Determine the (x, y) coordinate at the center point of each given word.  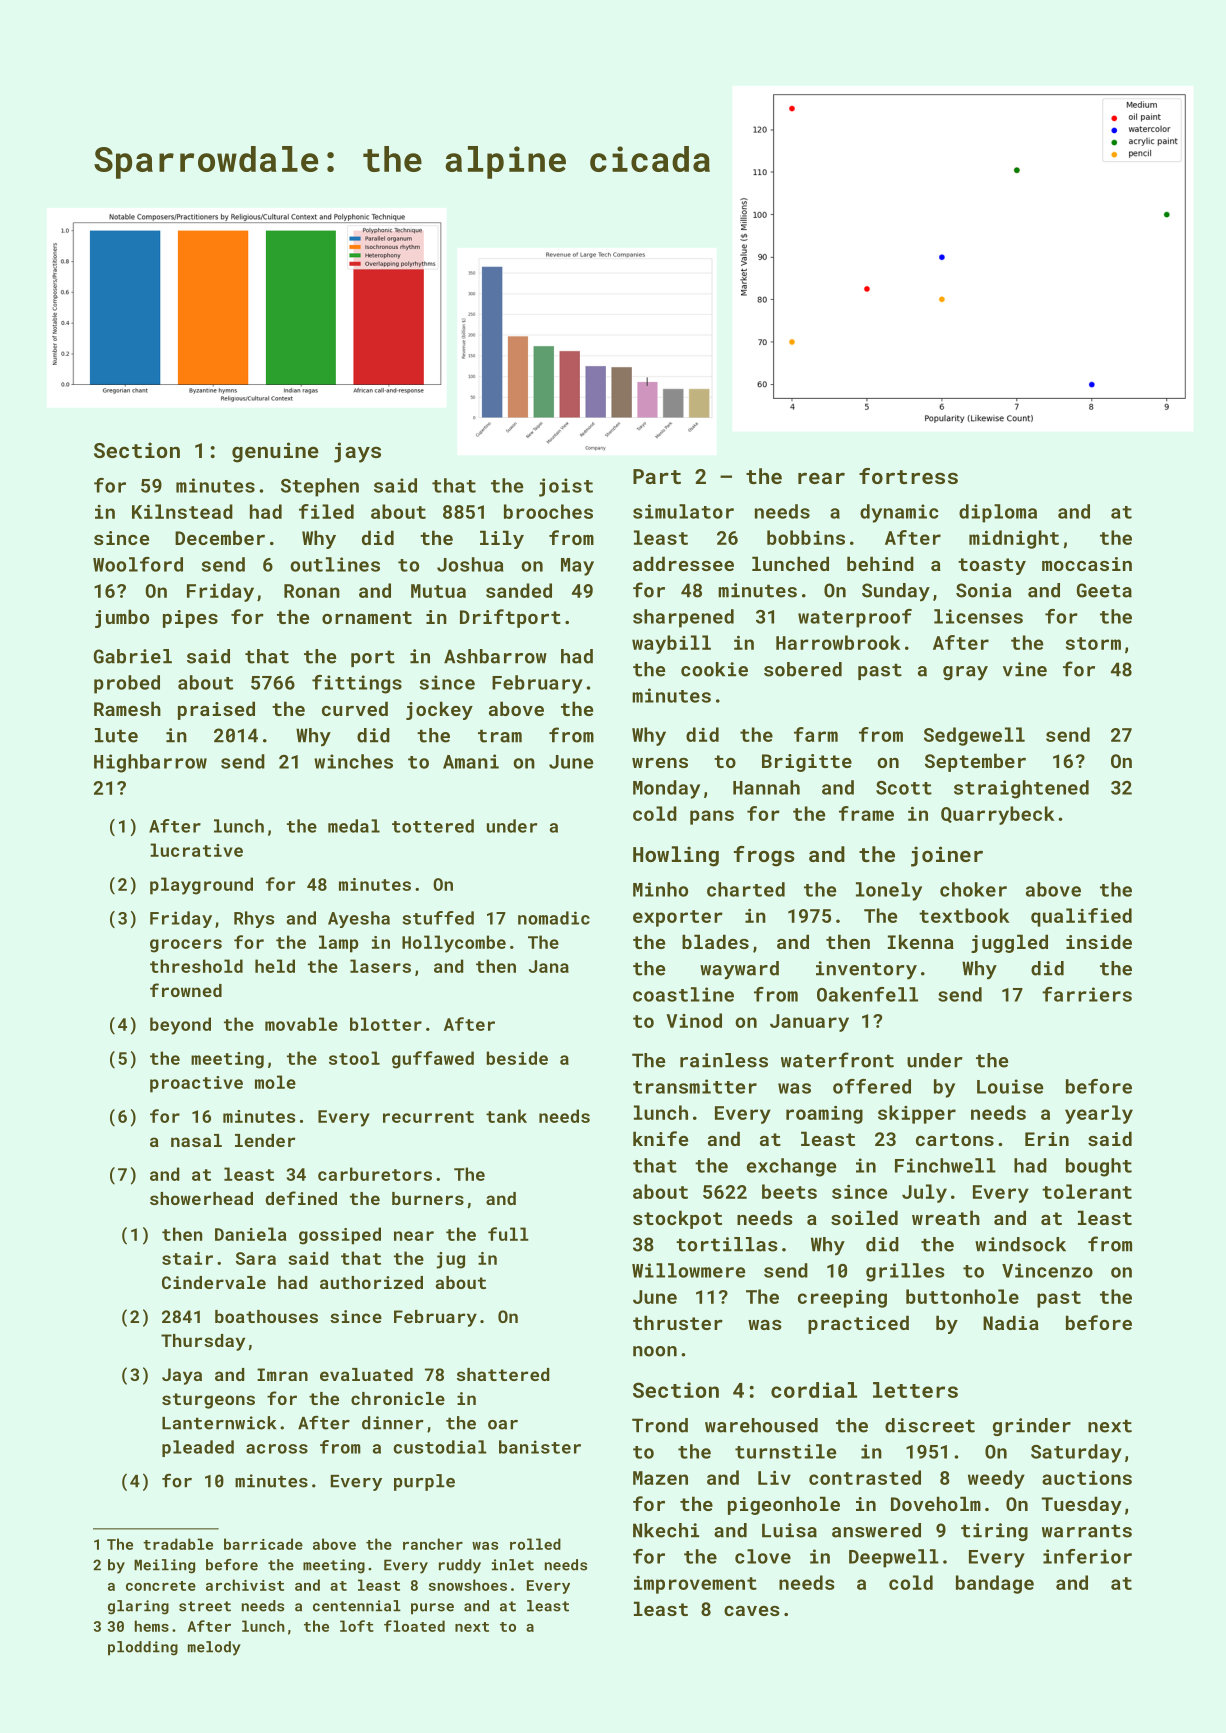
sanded (519, 590)
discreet (930, 1425)
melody (214, 1648)
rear (821, 478)
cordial (814, 1390)
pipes (190, 619)
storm (1093, 643)
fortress (908, 476)
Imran (282, 1374)
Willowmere (688, 1270)
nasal (196, 1140)
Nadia (1011, 1322)
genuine (275, 452)
